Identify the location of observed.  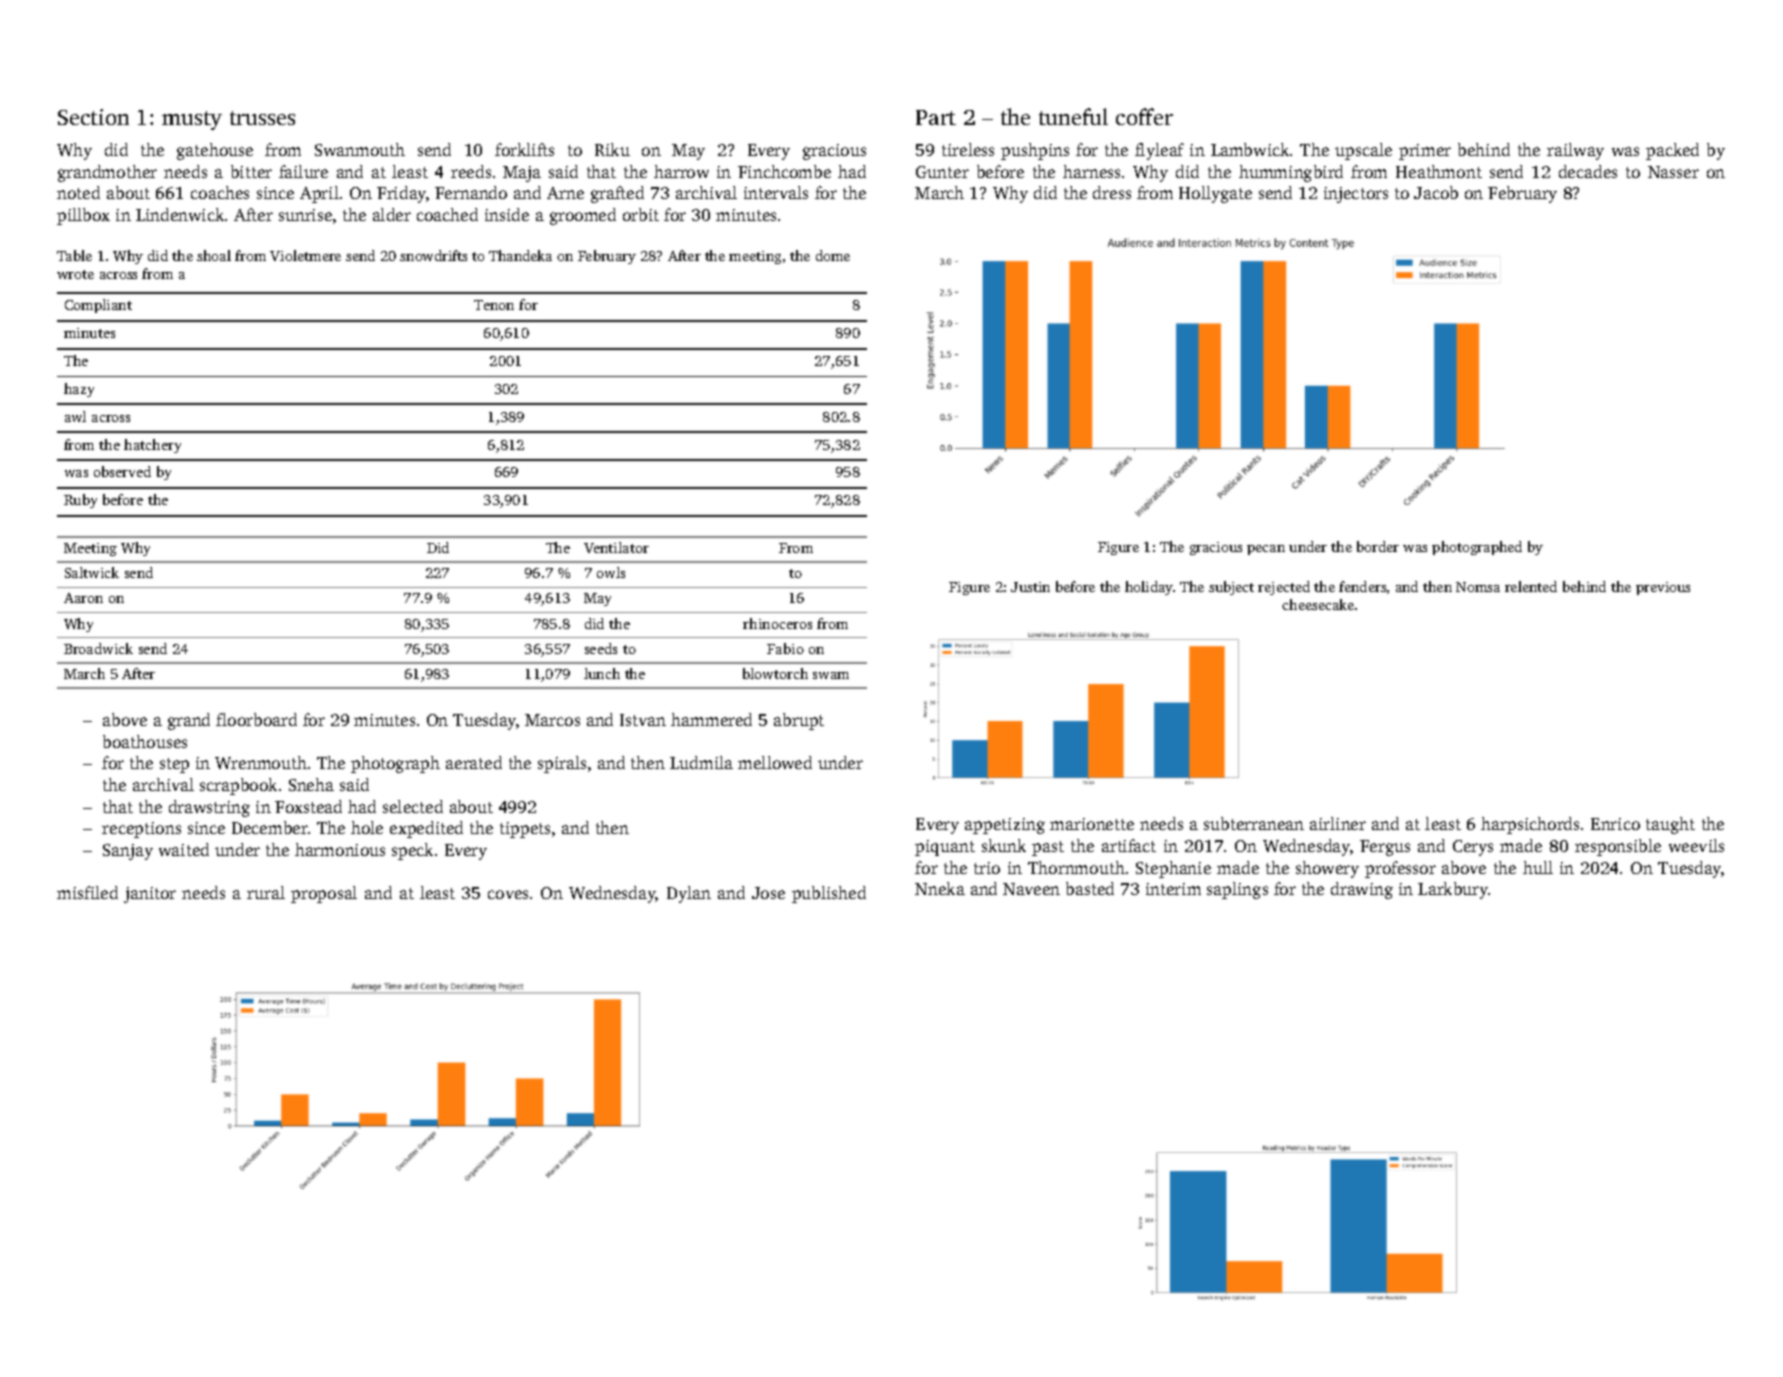
(122, 471).
